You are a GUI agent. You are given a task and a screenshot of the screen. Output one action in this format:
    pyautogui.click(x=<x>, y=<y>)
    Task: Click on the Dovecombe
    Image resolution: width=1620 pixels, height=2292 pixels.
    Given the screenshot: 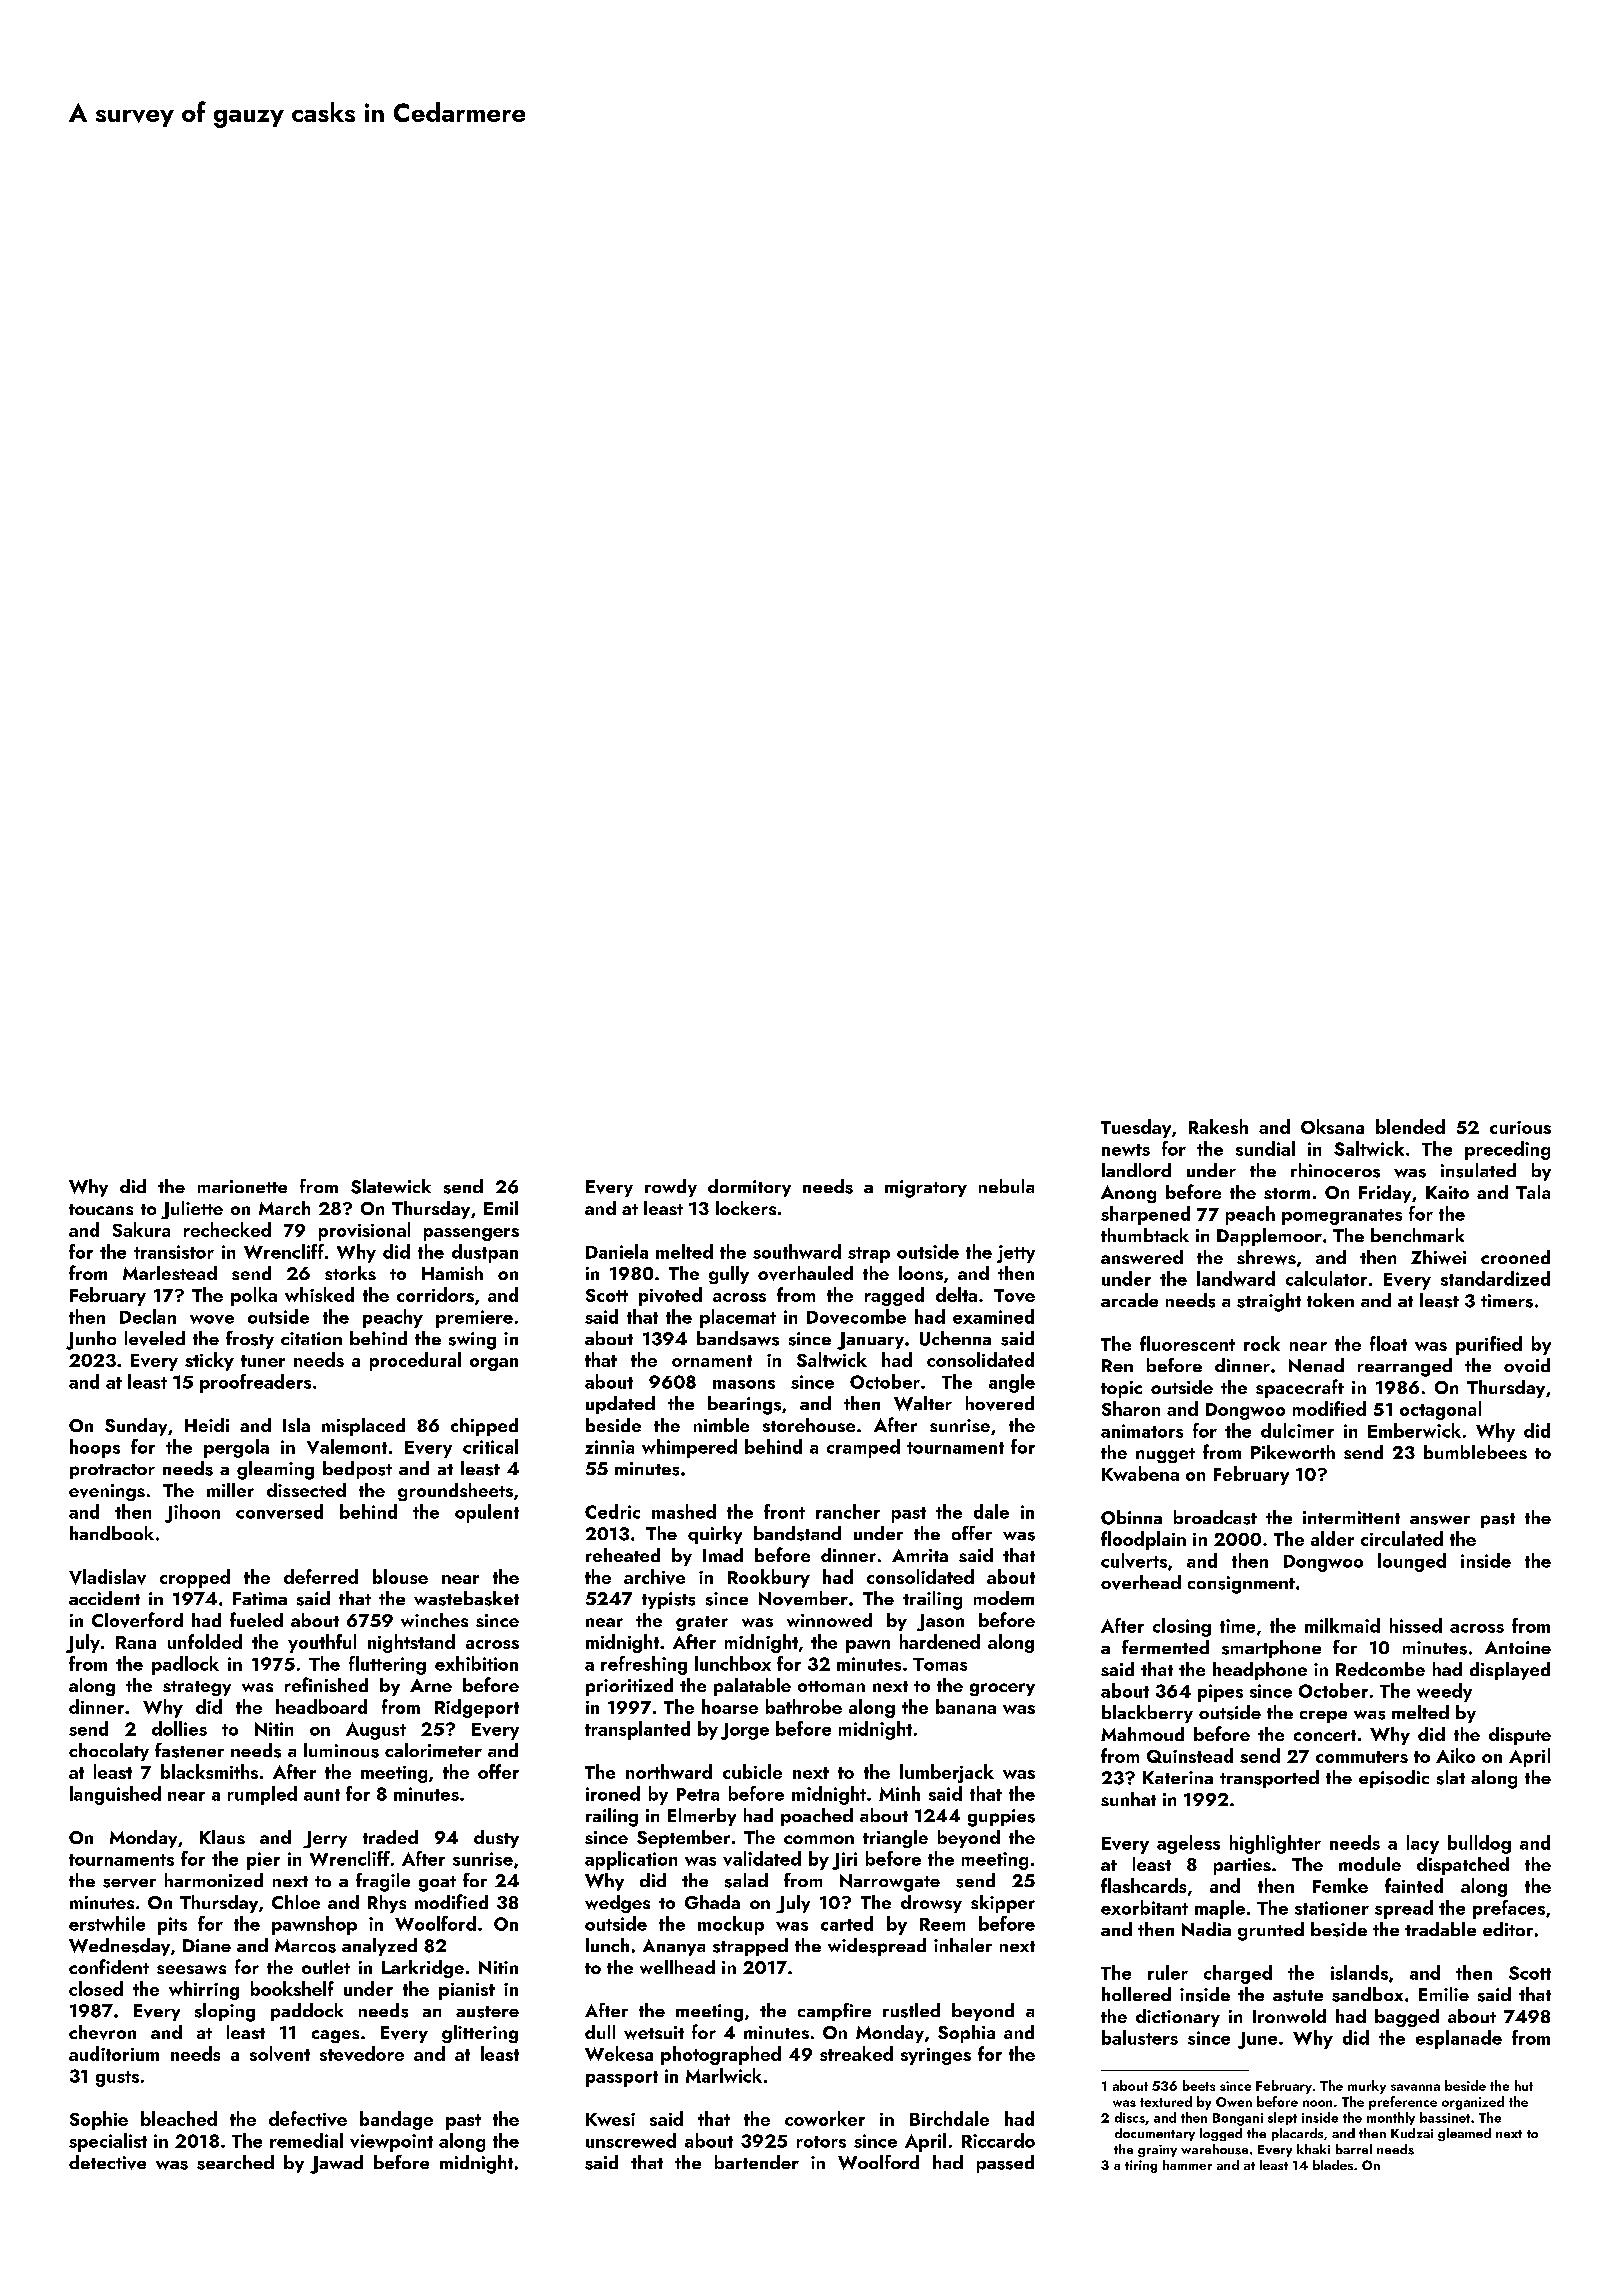 What is the action you would take?
    pyautogui.click(x=856, y=1316)
